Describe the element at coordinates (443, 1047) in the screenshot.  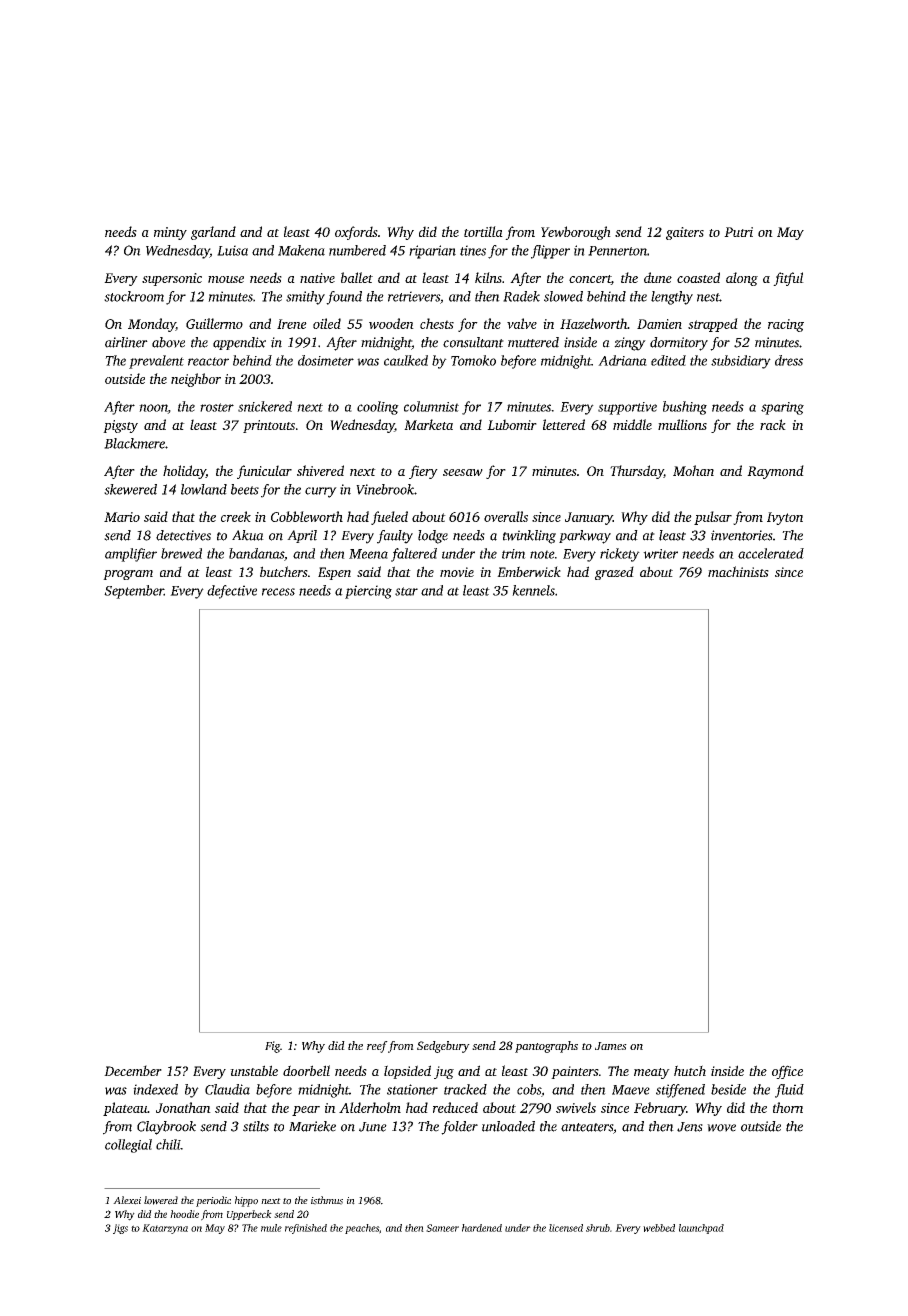
I see `Sedgebury` at that location.
